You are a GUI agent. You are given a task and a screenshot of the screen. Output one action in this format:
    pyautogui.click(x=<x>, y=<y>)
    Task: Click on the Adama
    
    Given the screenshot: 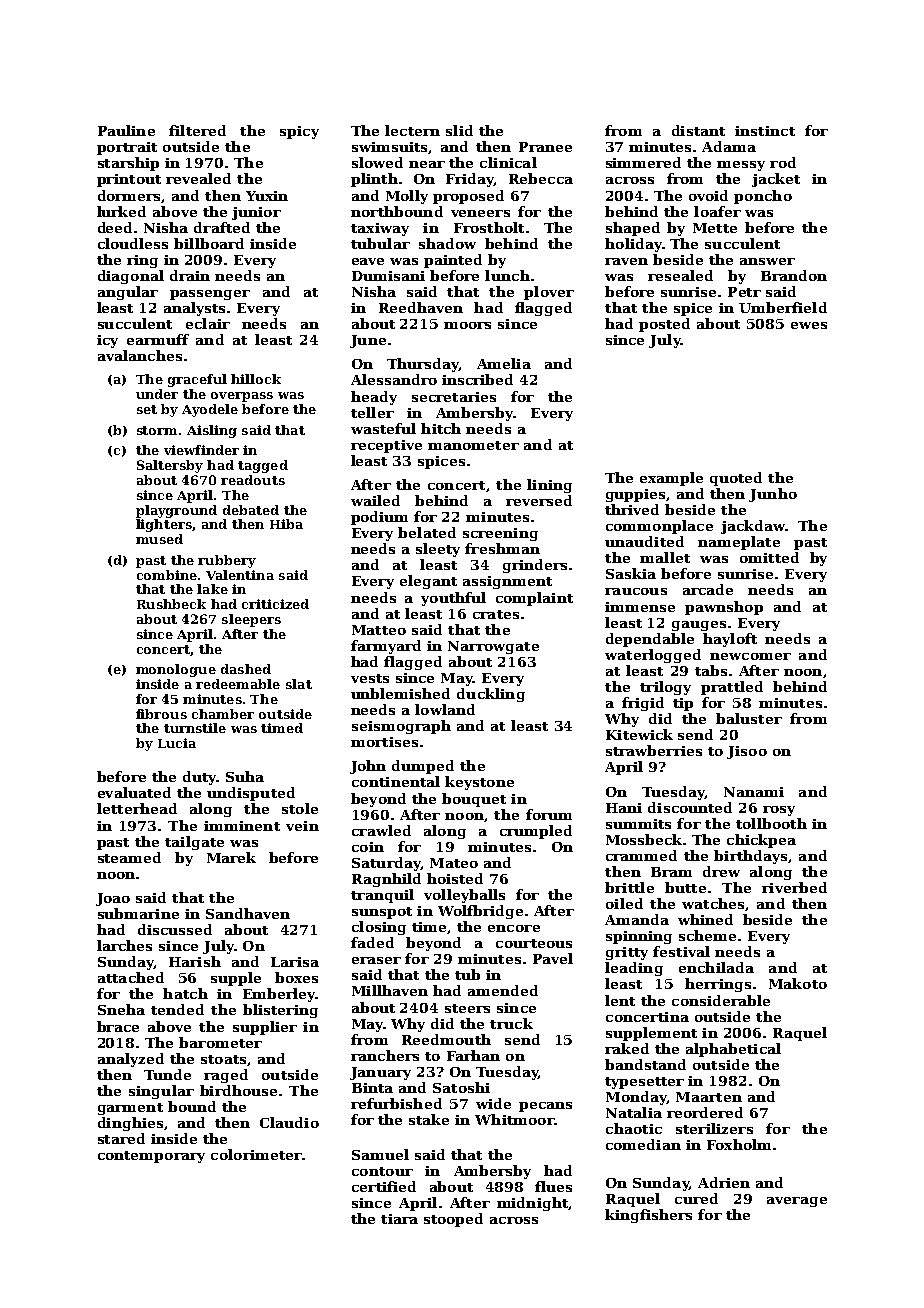 What is the action you would take?
    pyautogui.click(x=729, y=146)
